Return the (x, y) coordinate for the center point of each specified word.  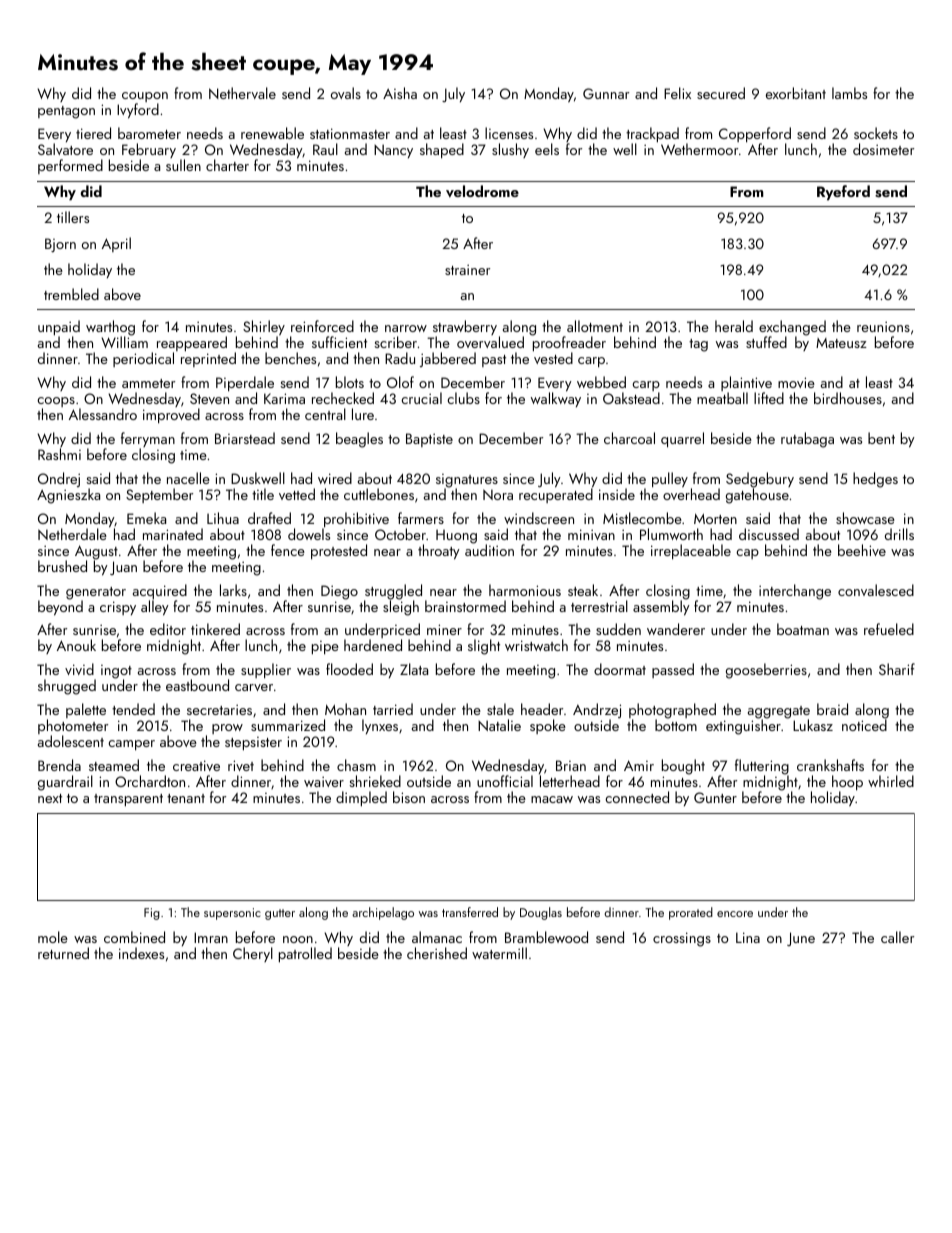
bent (881, 438)
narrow (406, 328)
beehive (862, 550)
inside (617, 494)
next (50, 798)
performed (70, 166)
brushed (62, 566)
